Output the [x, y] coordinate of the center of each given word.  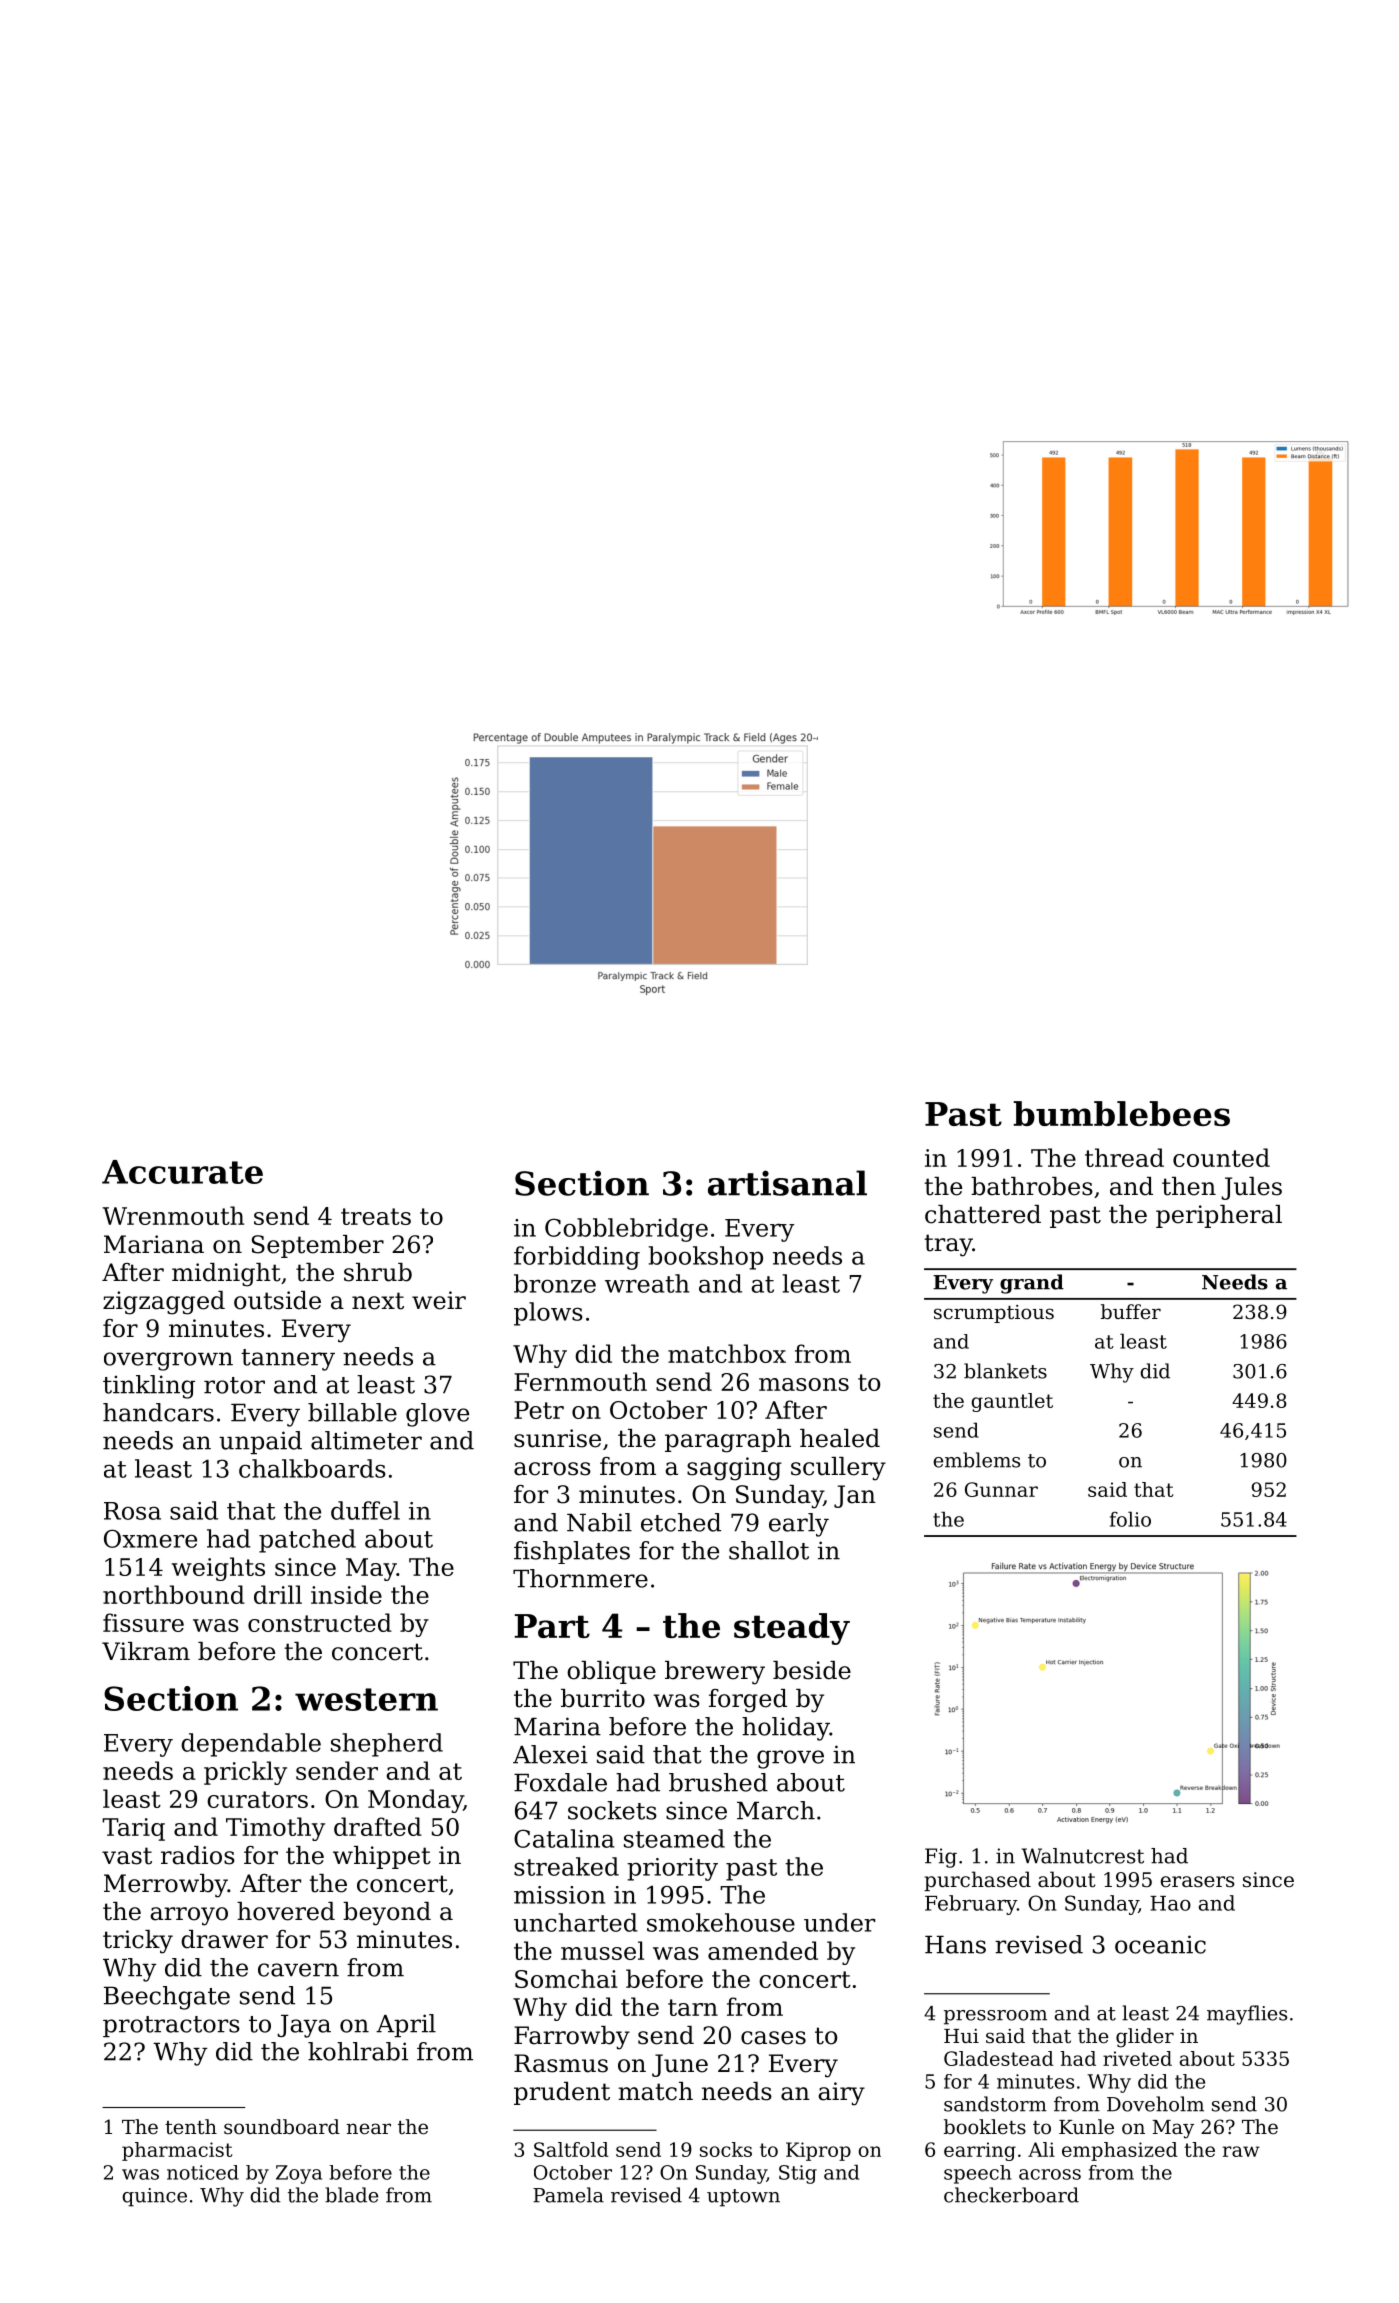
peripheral [1219, 1216]
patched [307, 1541]
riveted [1137, 2058]
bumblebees [1121, 1113]
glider [1145, 2038]
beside [812, 1670]
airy [841, 2094]
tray [949, 1245]
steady [792, 1629]
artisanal [787, 1183]
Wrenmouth [173, 1215]
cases [773, 2038]
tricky [138, 1942]
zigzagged [164, 1303]
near [368, 2129]
